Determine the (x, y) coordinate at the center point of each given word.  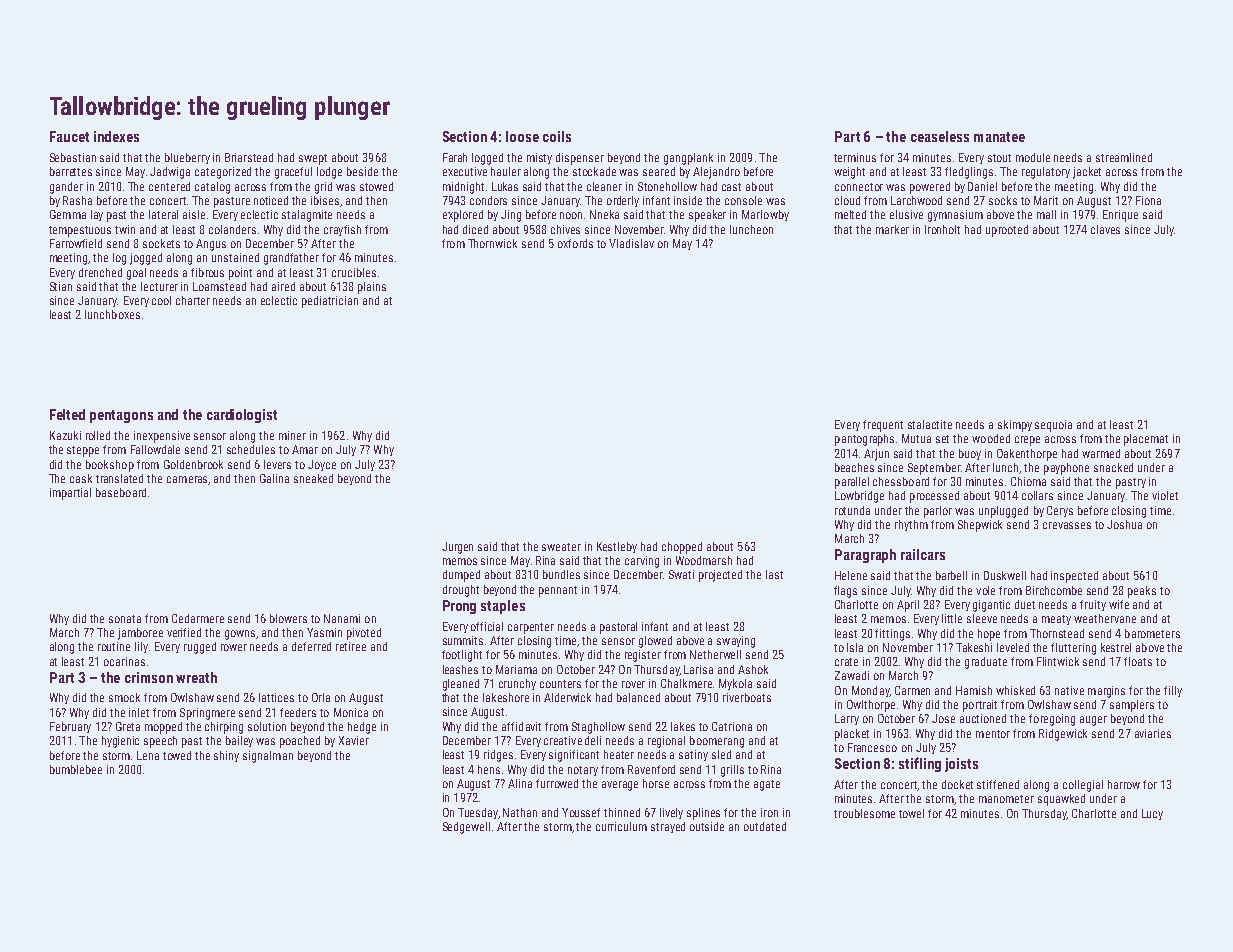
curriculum (621, 826)
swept (313, 159)
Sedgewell (466, 828)
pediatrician (330, 302)
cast (731, 187)
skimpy (1015, 426)
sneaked (313, 478)
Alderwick (567, 697)
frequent (883, 426)
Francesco (872, 747)
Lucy (1152, 814)
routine (114, 646)
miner (292, 435)
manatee (999, 137)
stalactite (930, 424)
